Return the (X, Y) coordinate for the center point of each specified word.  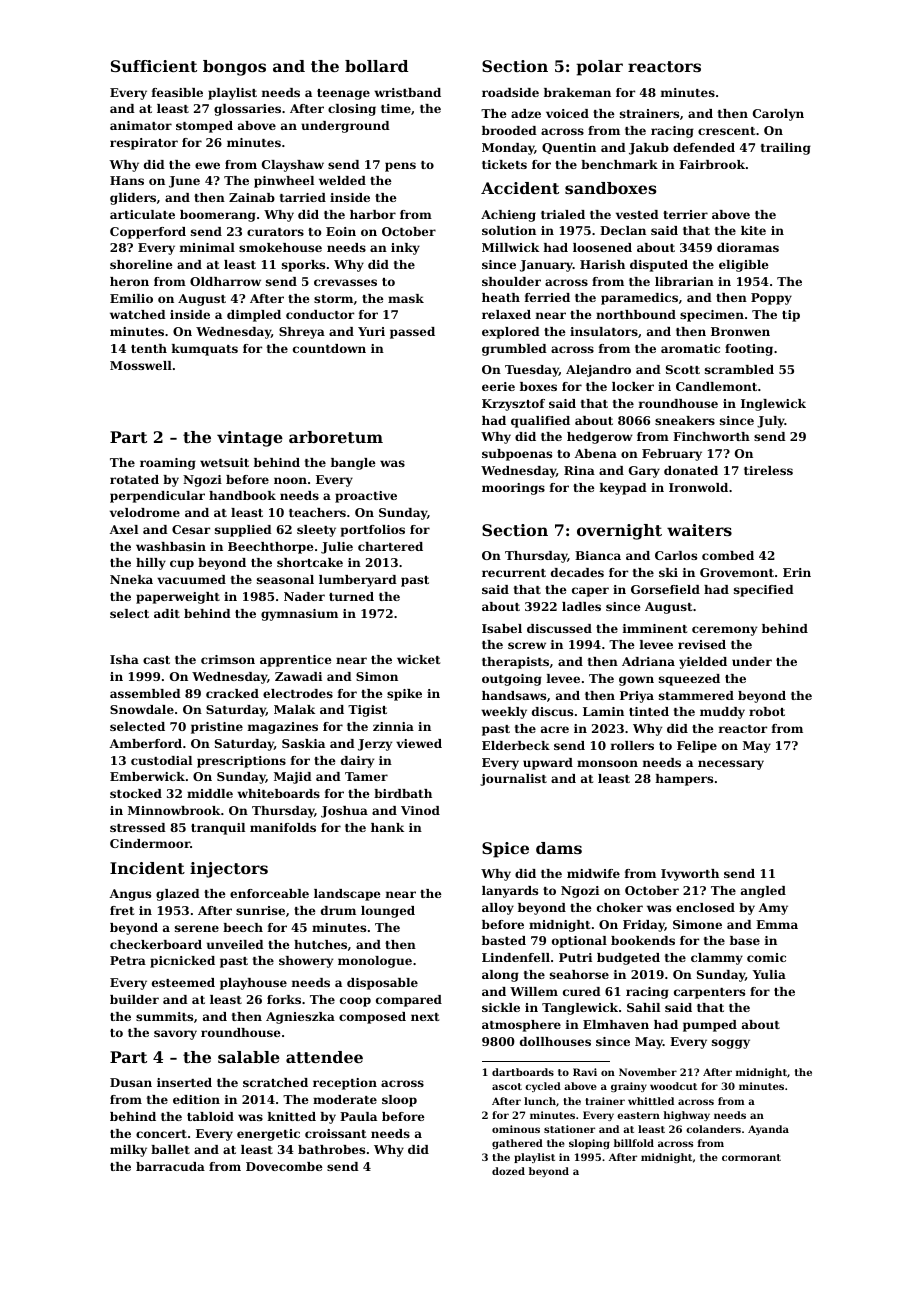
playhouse (253, 984)
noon (290, 480)
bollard (376, 66)
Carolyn (778, 115)
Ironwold (698, 487)
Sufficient (154, 66)
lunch (540, 1101)
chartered (390, 546)
